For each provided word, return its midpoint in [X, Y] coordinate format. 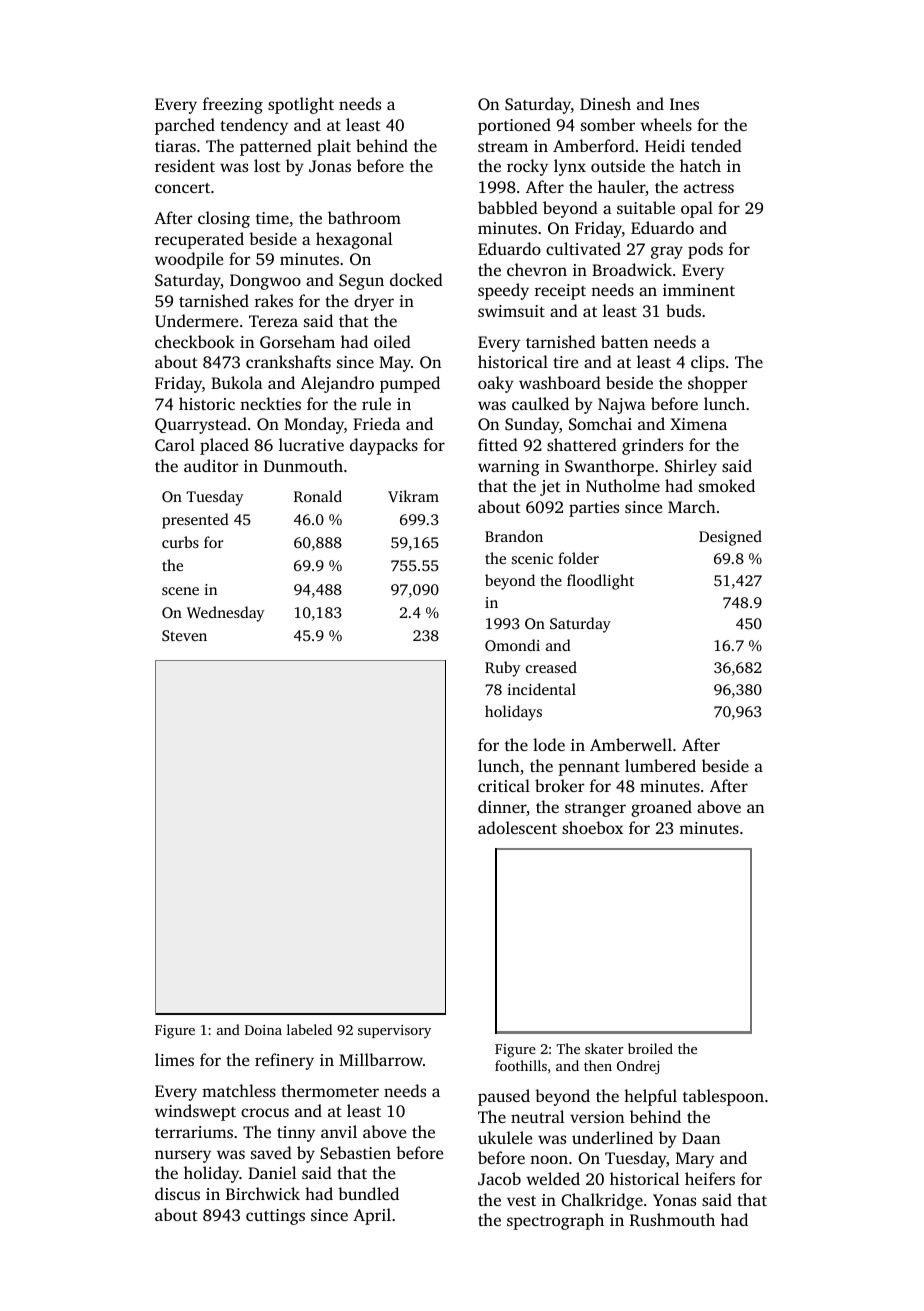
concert [182, 188]
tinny [296, 1134]
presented [195, 521]
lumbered [660, 765]
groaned [661, 808]
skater [604, 1048]
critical [504, 785]
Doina [263, 1030]
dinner [502, 808]
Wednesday [225, 614]
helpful [650, 1097]
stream [503, 147]
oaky [496, 384]
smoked [727, 485]
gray [667, 252]
